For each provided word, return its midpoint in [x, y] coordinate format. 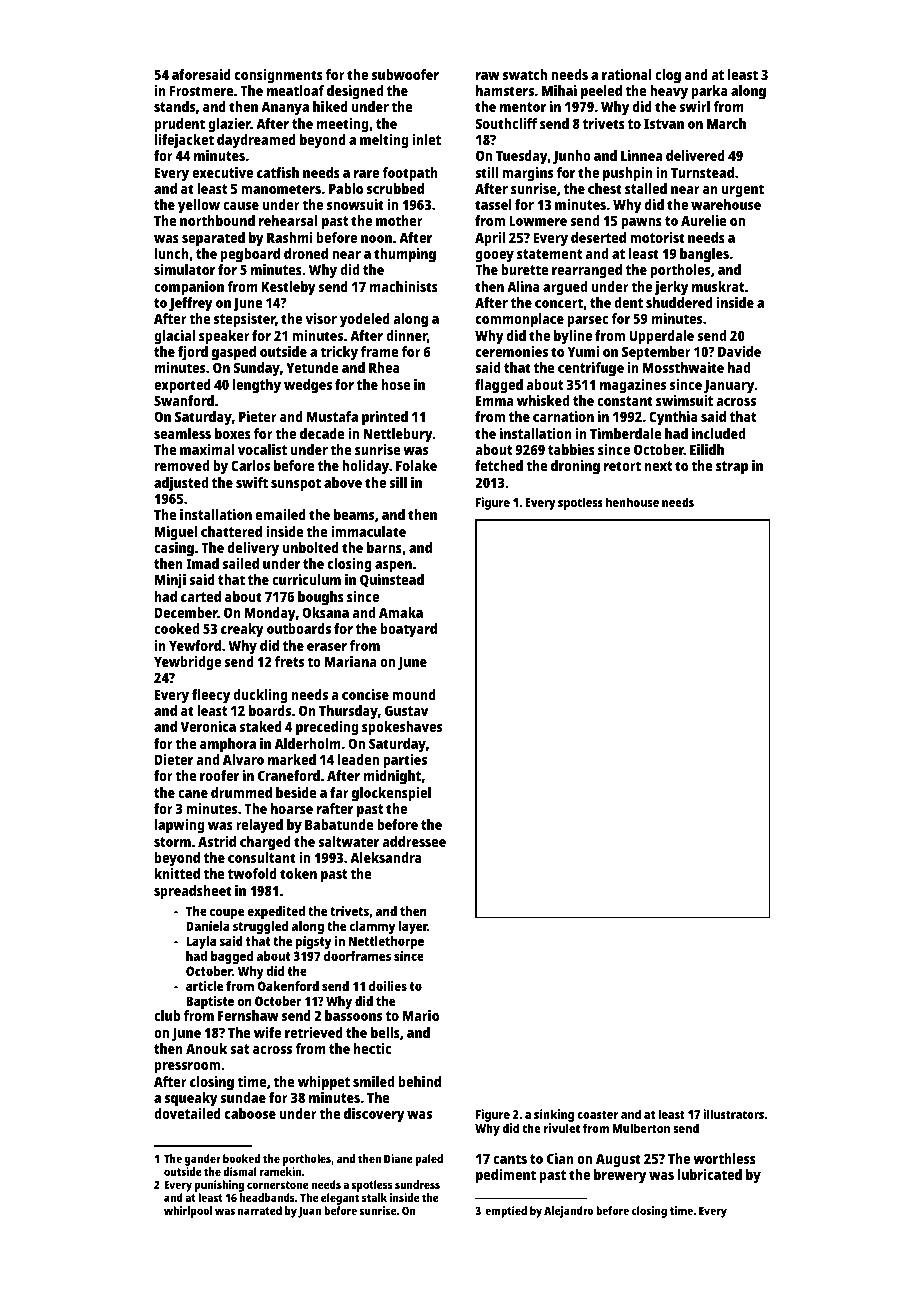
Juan [309, 1212]
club [167, 1015]
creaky [242, 630]
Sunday [256, 369]
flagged [499, 386]
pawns [641, 224]
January [729, 387]
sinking [554, 1115]
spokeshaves [402, 728]
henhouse [632, 502]
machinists [404, 286]
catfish [278, 172]
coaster [597, 1114]
